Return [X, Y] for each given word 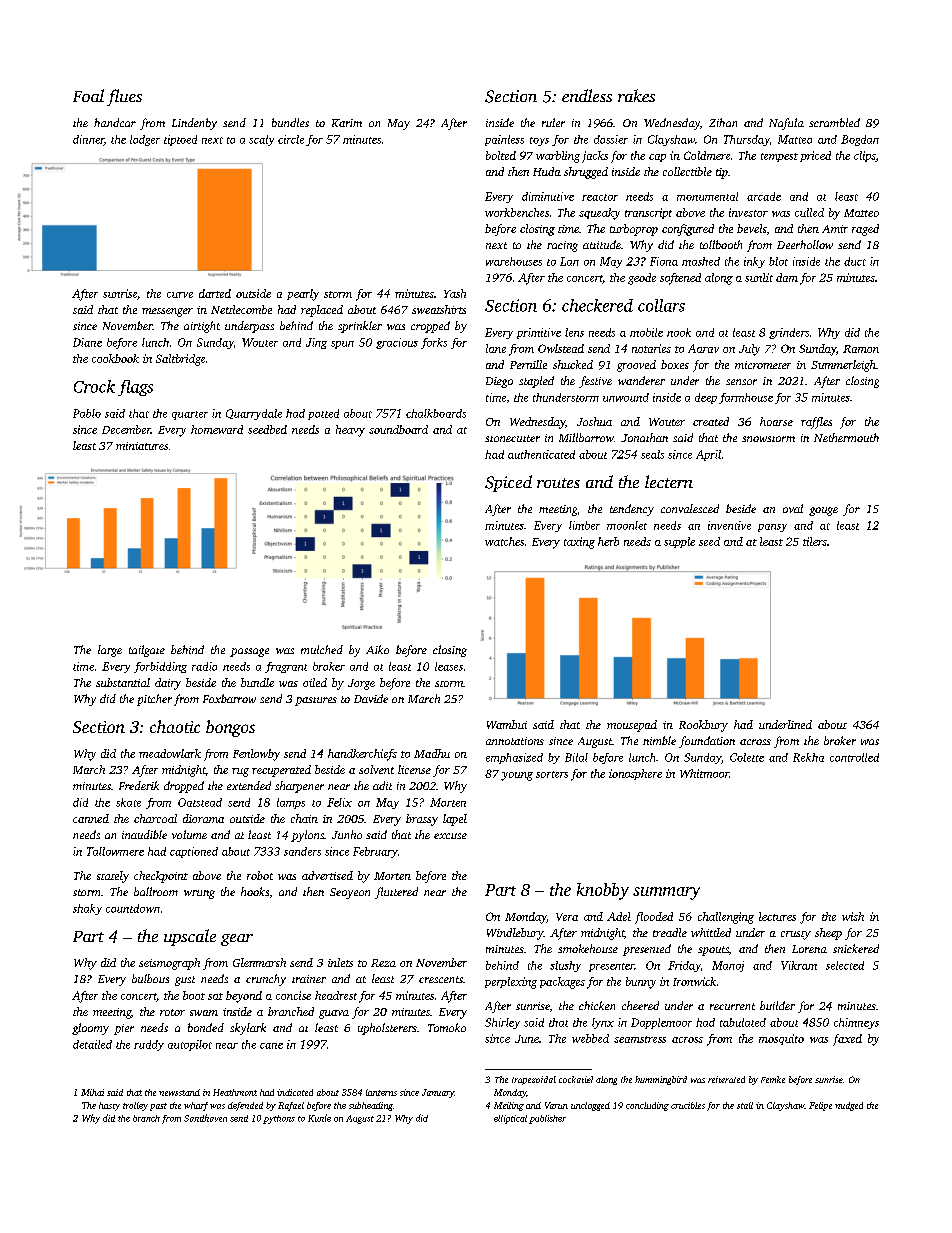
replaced [322, 311]
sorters [552, 774]
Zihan [723, 122]
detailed [92, 1044]
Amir [835, 229]
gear [237, 940]
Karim [347, 123]
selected [845, 965]
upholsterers [387, 1029]
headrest [336, 995]
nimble [659, 740]
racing [562, 246]
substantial [123, 682]
